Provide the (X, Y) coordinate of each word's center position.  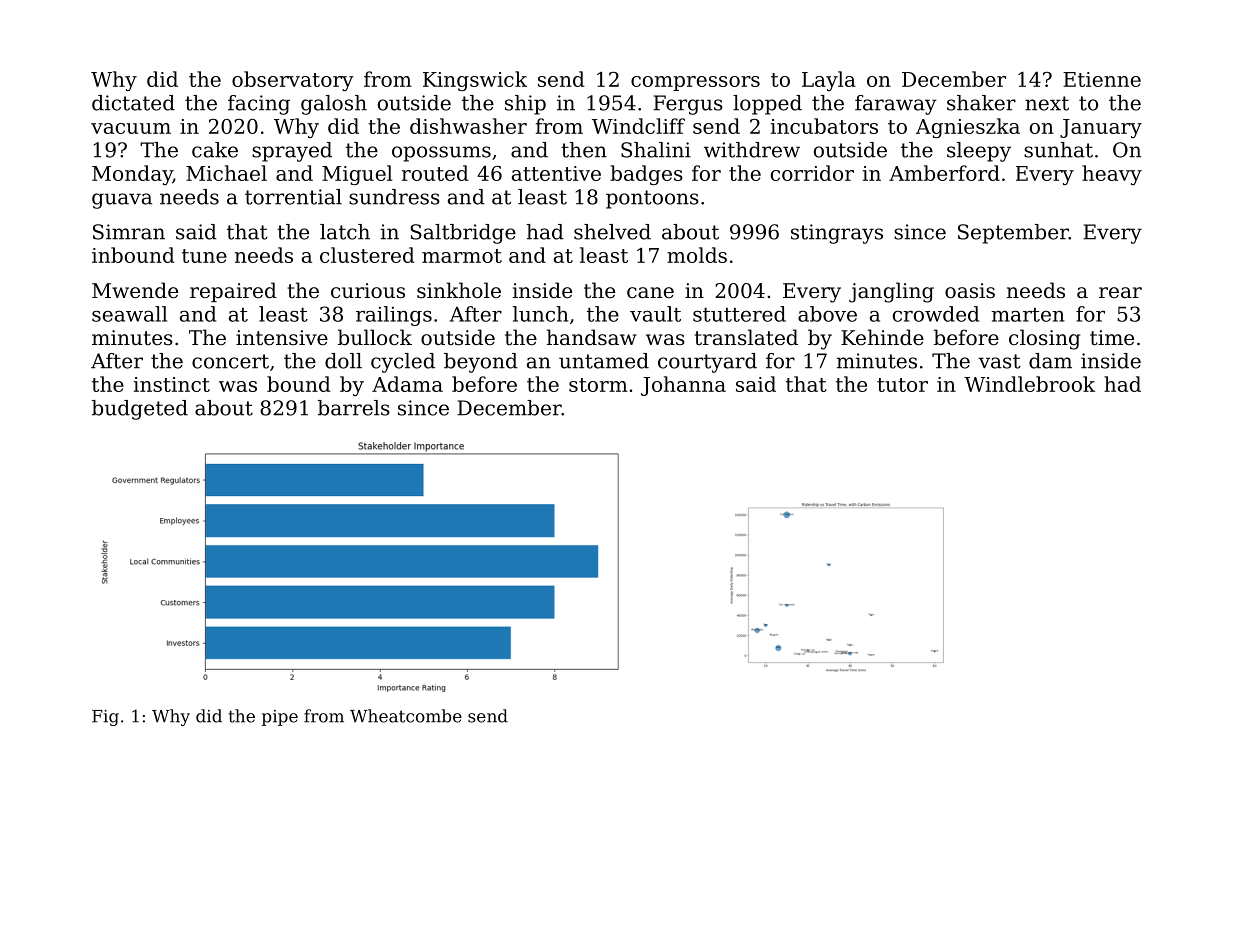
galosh (334, 105)
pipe (280, 718)
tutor (902, 385)
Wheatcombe (406, 716)
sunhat (1058, 150)
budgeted (140, 410)
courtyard (707, 363)
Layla (829, 81)
